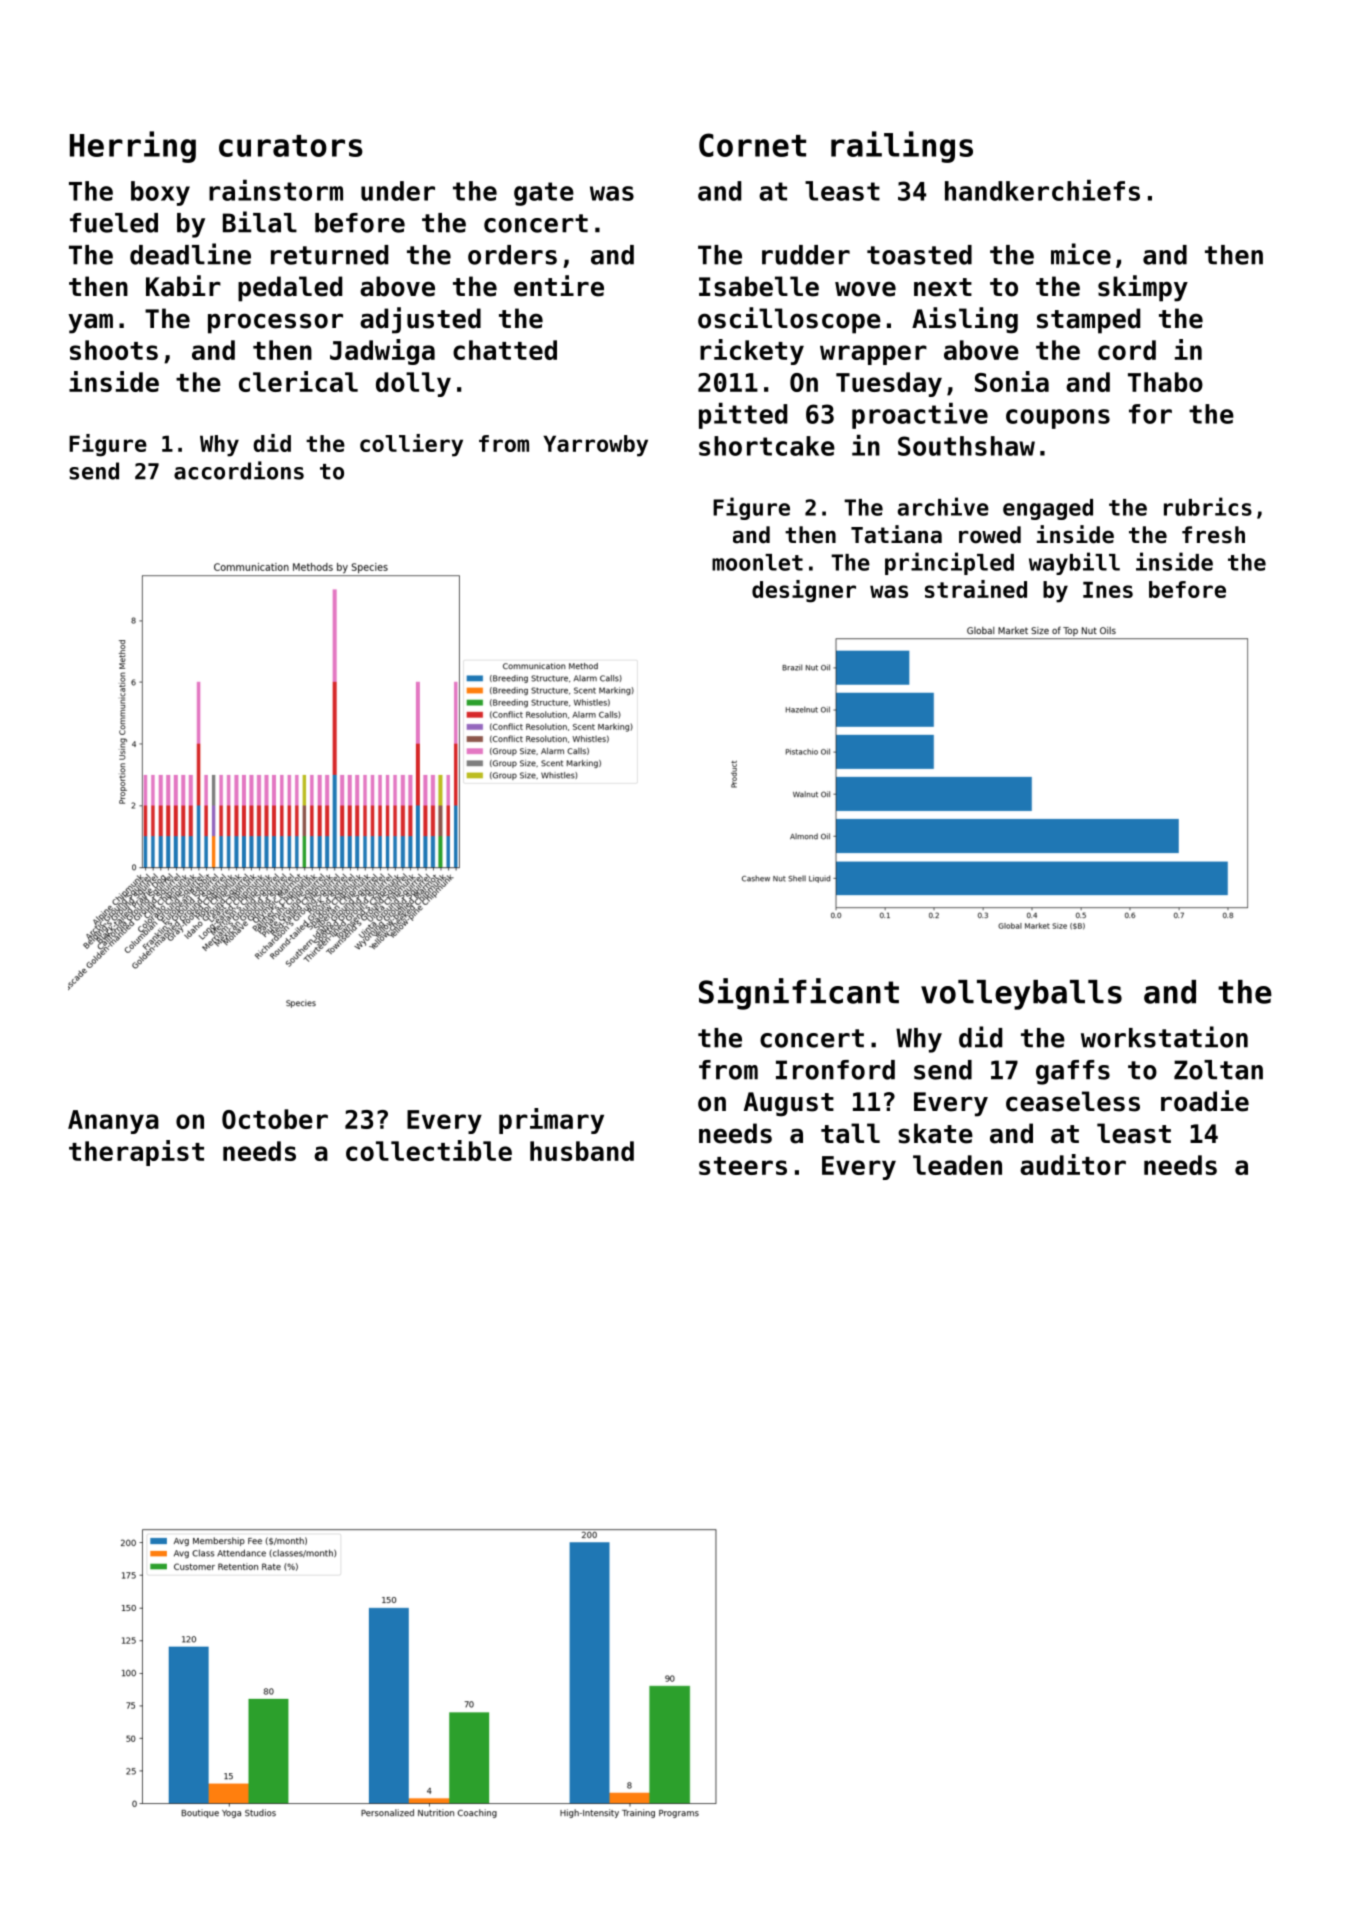  What do you see at coordinates (291, 146) in the page?
I see `curators` at bounding box center [291, 146].
